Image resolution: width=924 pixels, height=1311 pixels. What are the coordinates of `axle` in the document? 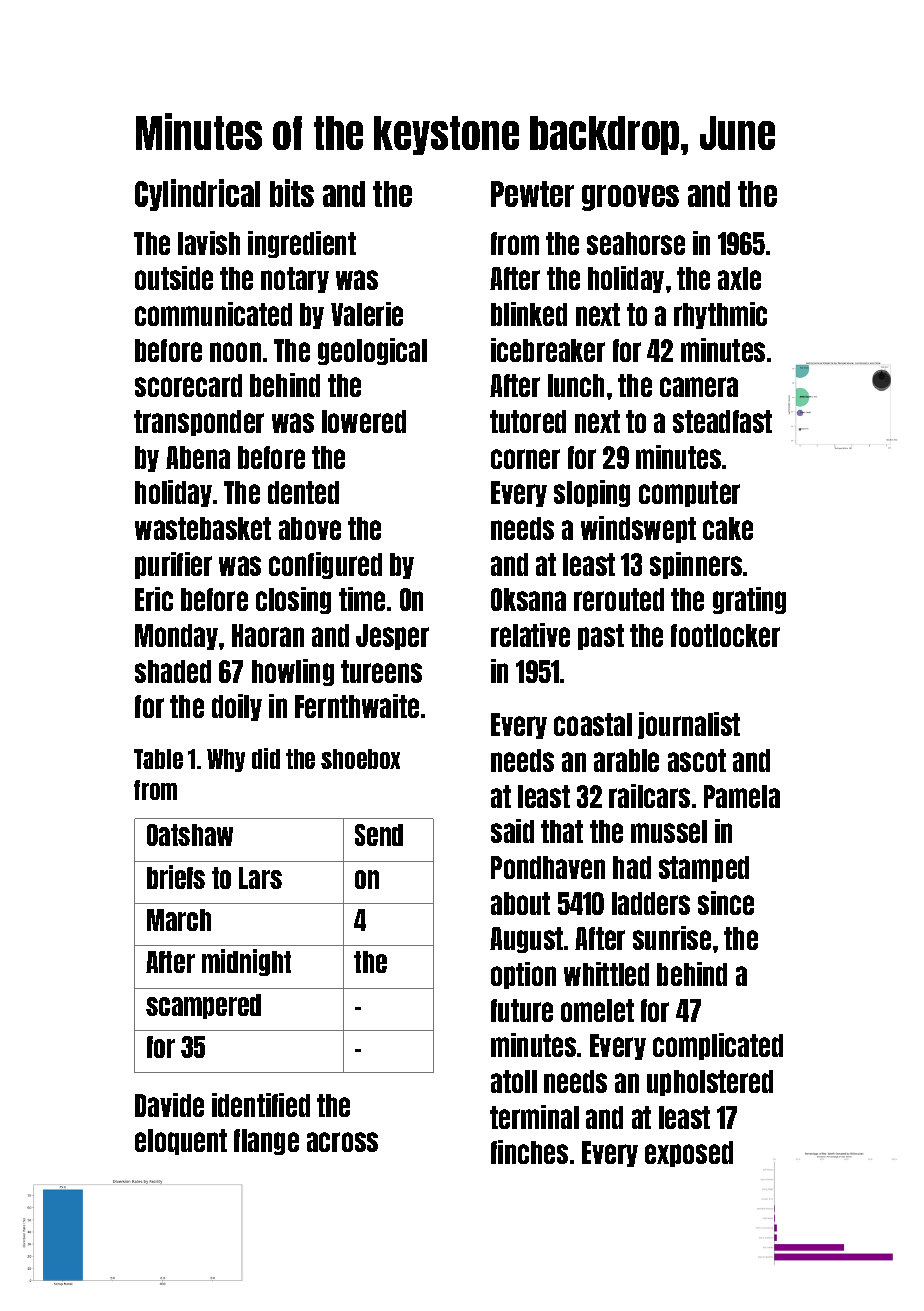 It's located at (739, 278).
